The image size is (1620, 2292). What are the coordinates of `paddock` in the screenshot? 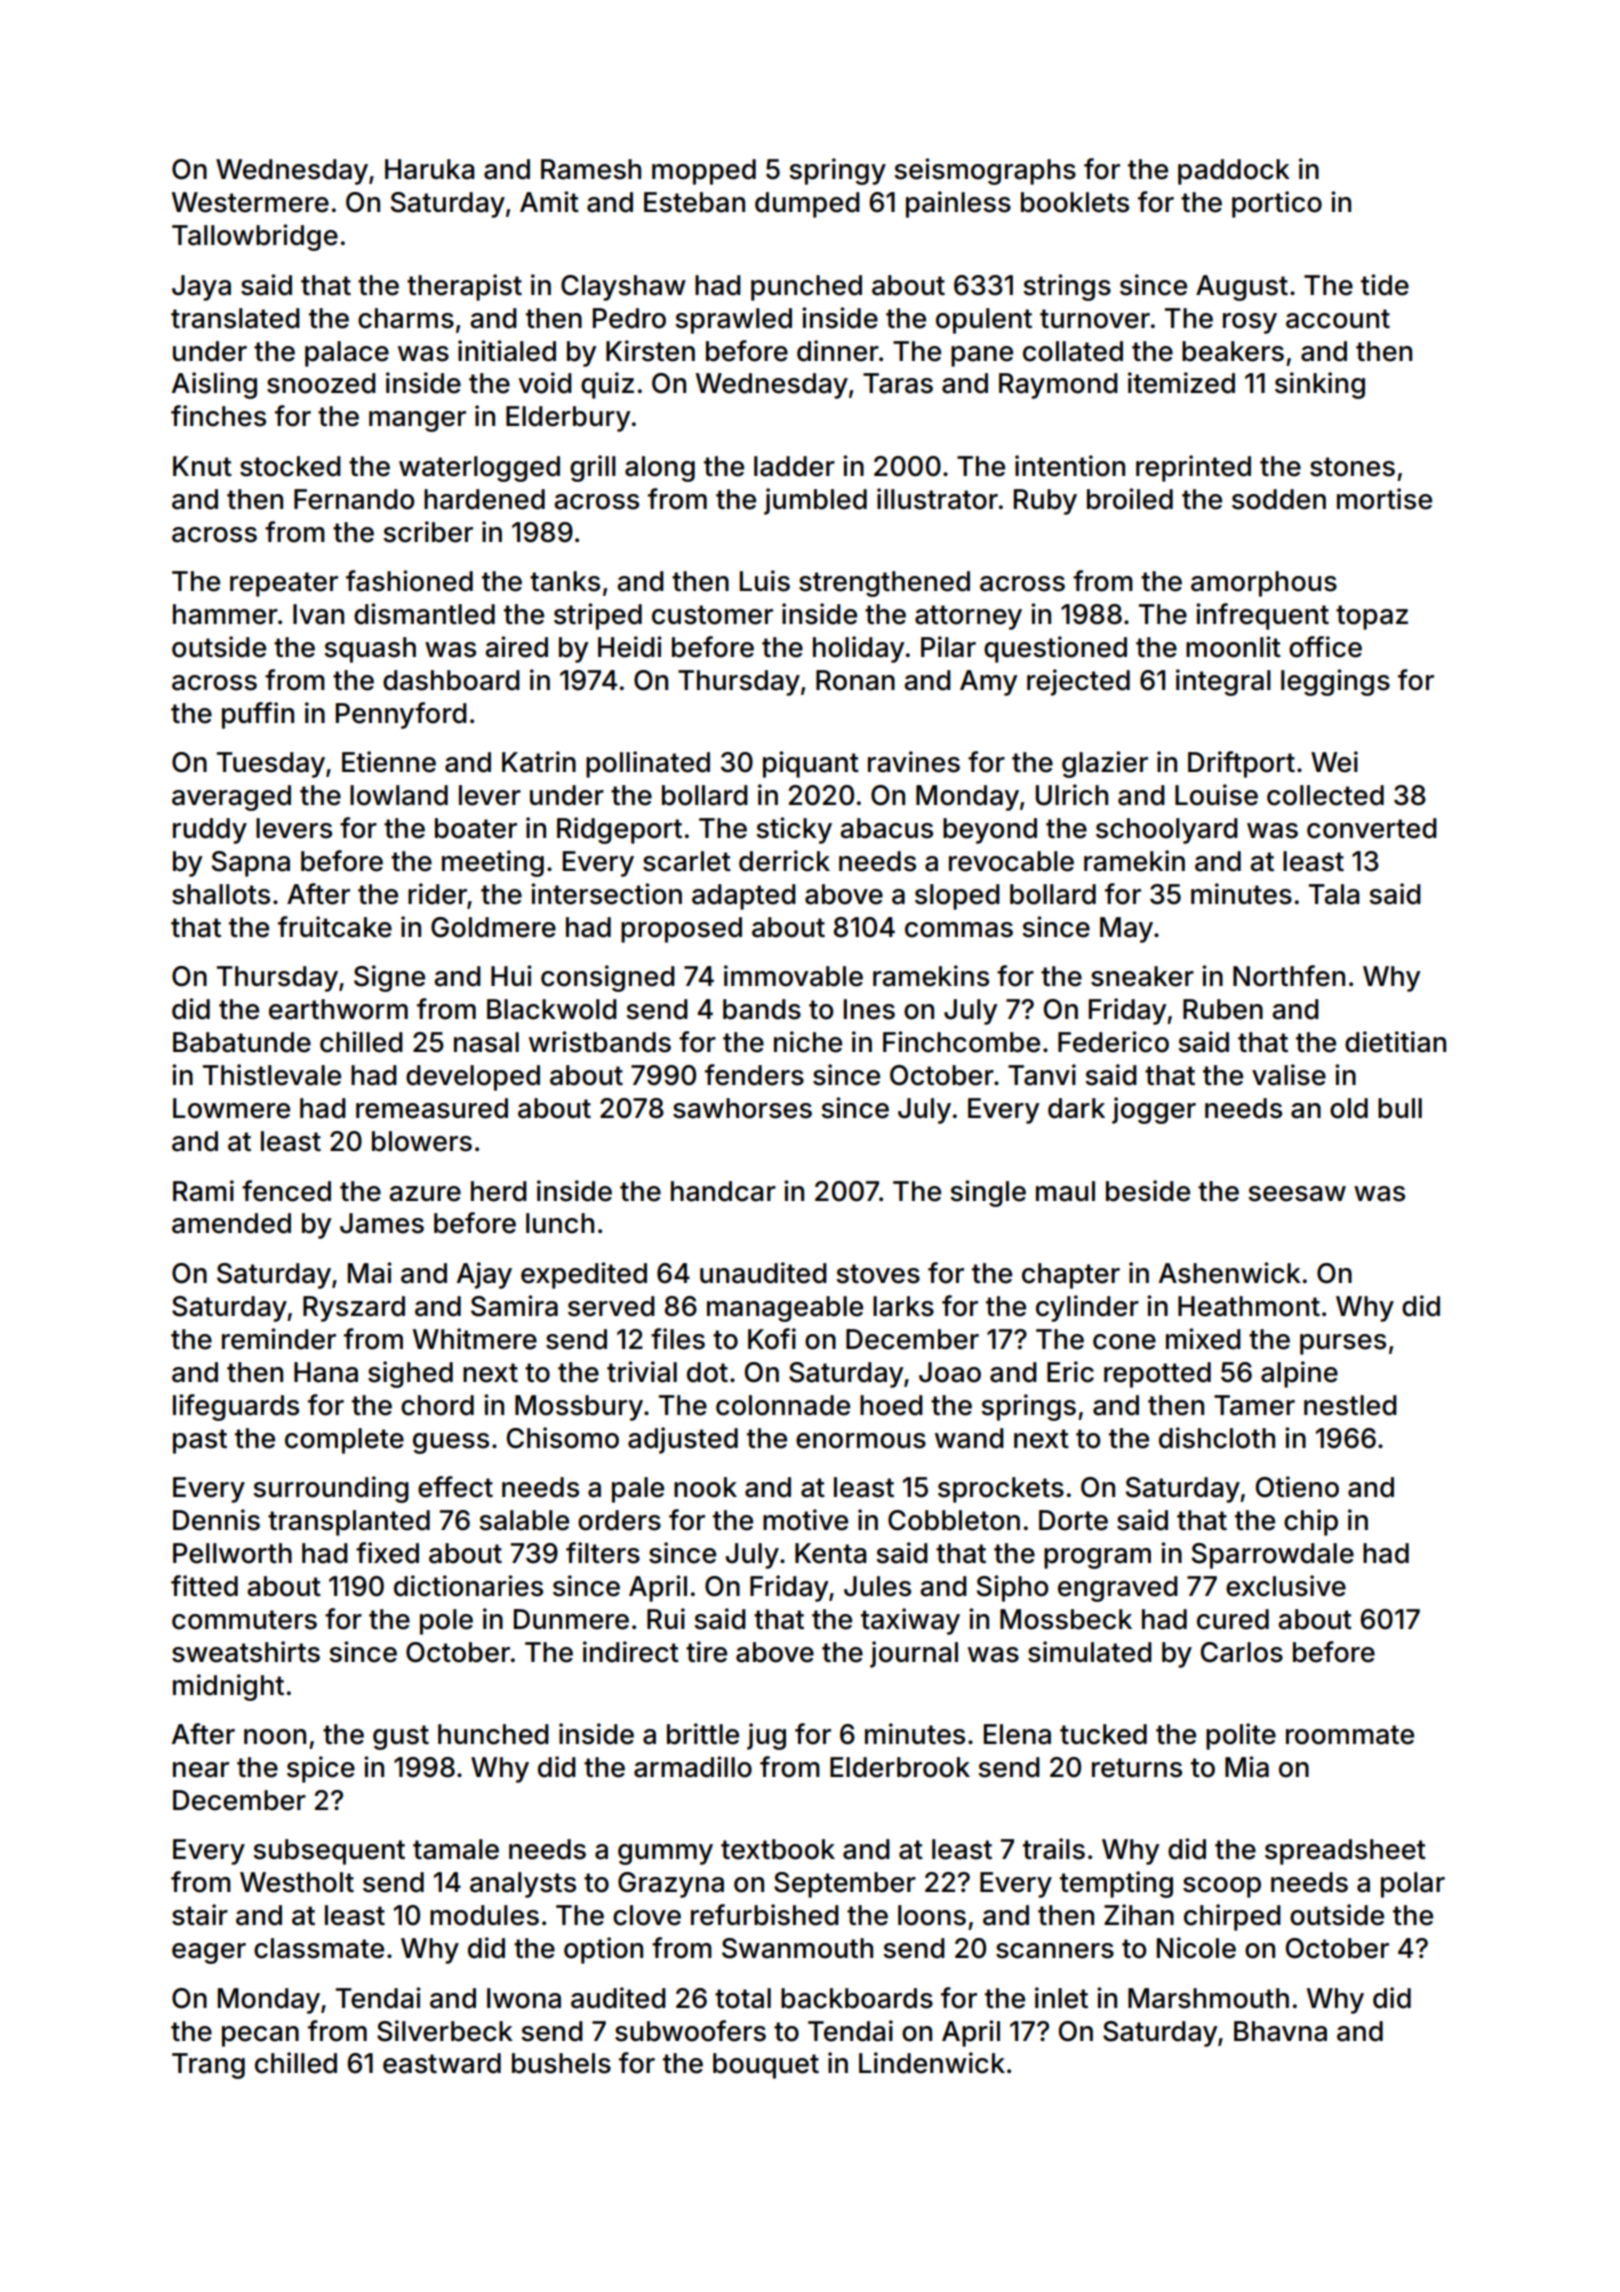 It's located at (1234, 172).
